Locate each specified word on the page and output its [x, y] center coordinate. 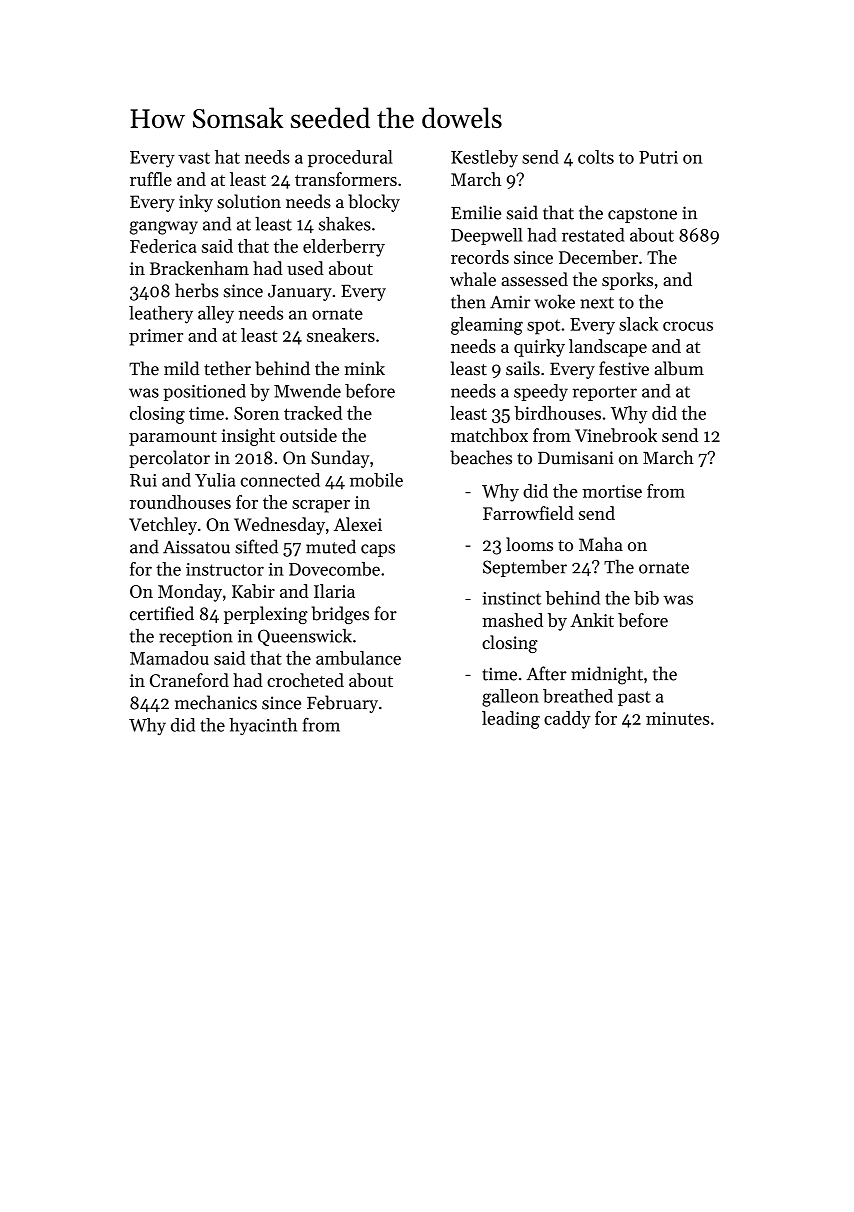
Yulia [215, 480]
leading [511, 720]
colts [596, 157]
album [679, 368]
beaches [481, 457]
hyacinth [263, 726]
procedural [350, 158]
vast [194, 158]
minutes [677, 718]
